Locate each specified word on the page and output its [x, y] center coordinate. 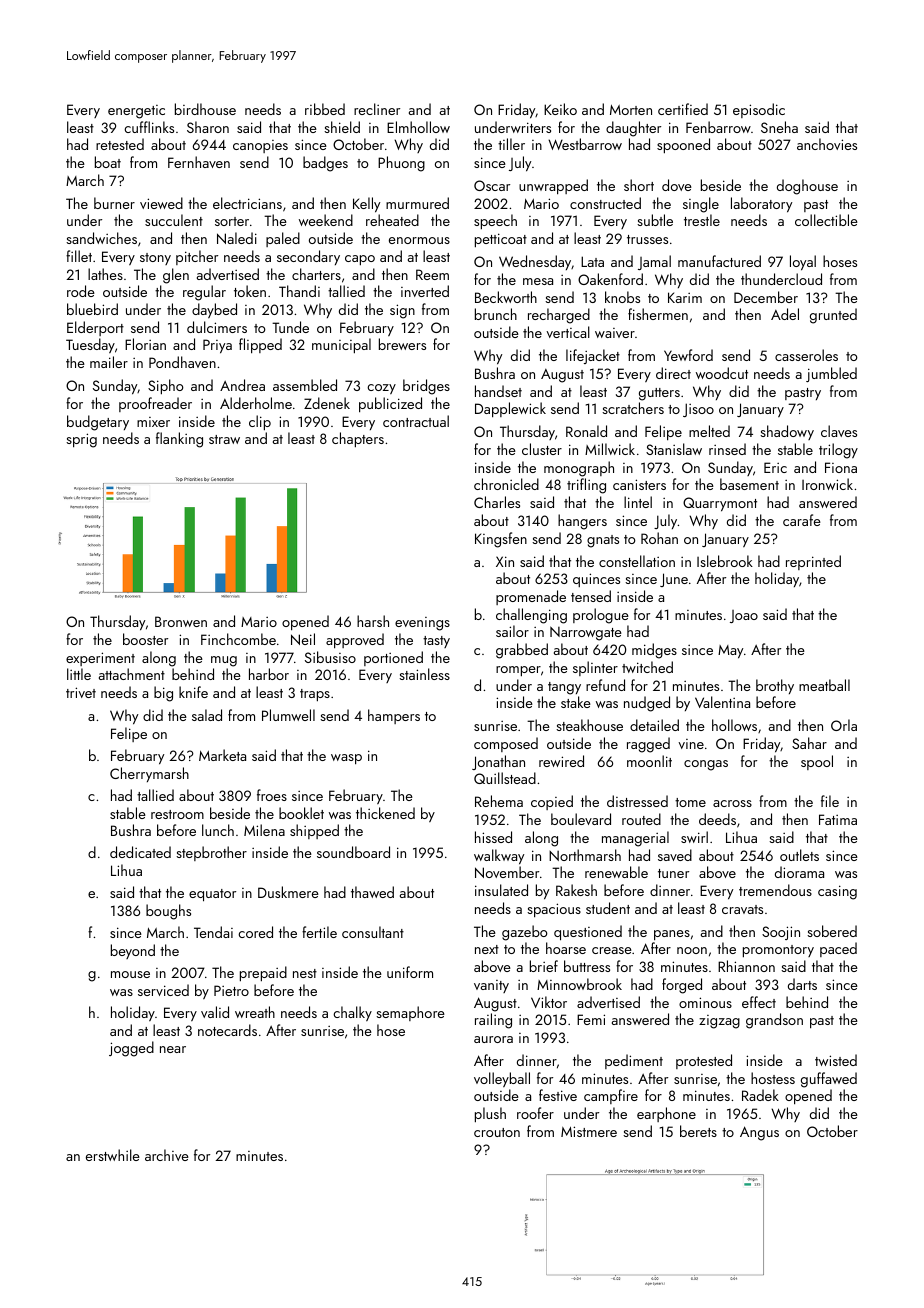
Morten [631, 110]
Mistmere [589, 1131]
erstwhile [113, 1155]
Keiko [560, 109]
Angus [759, 1133]
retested [120, 144]
